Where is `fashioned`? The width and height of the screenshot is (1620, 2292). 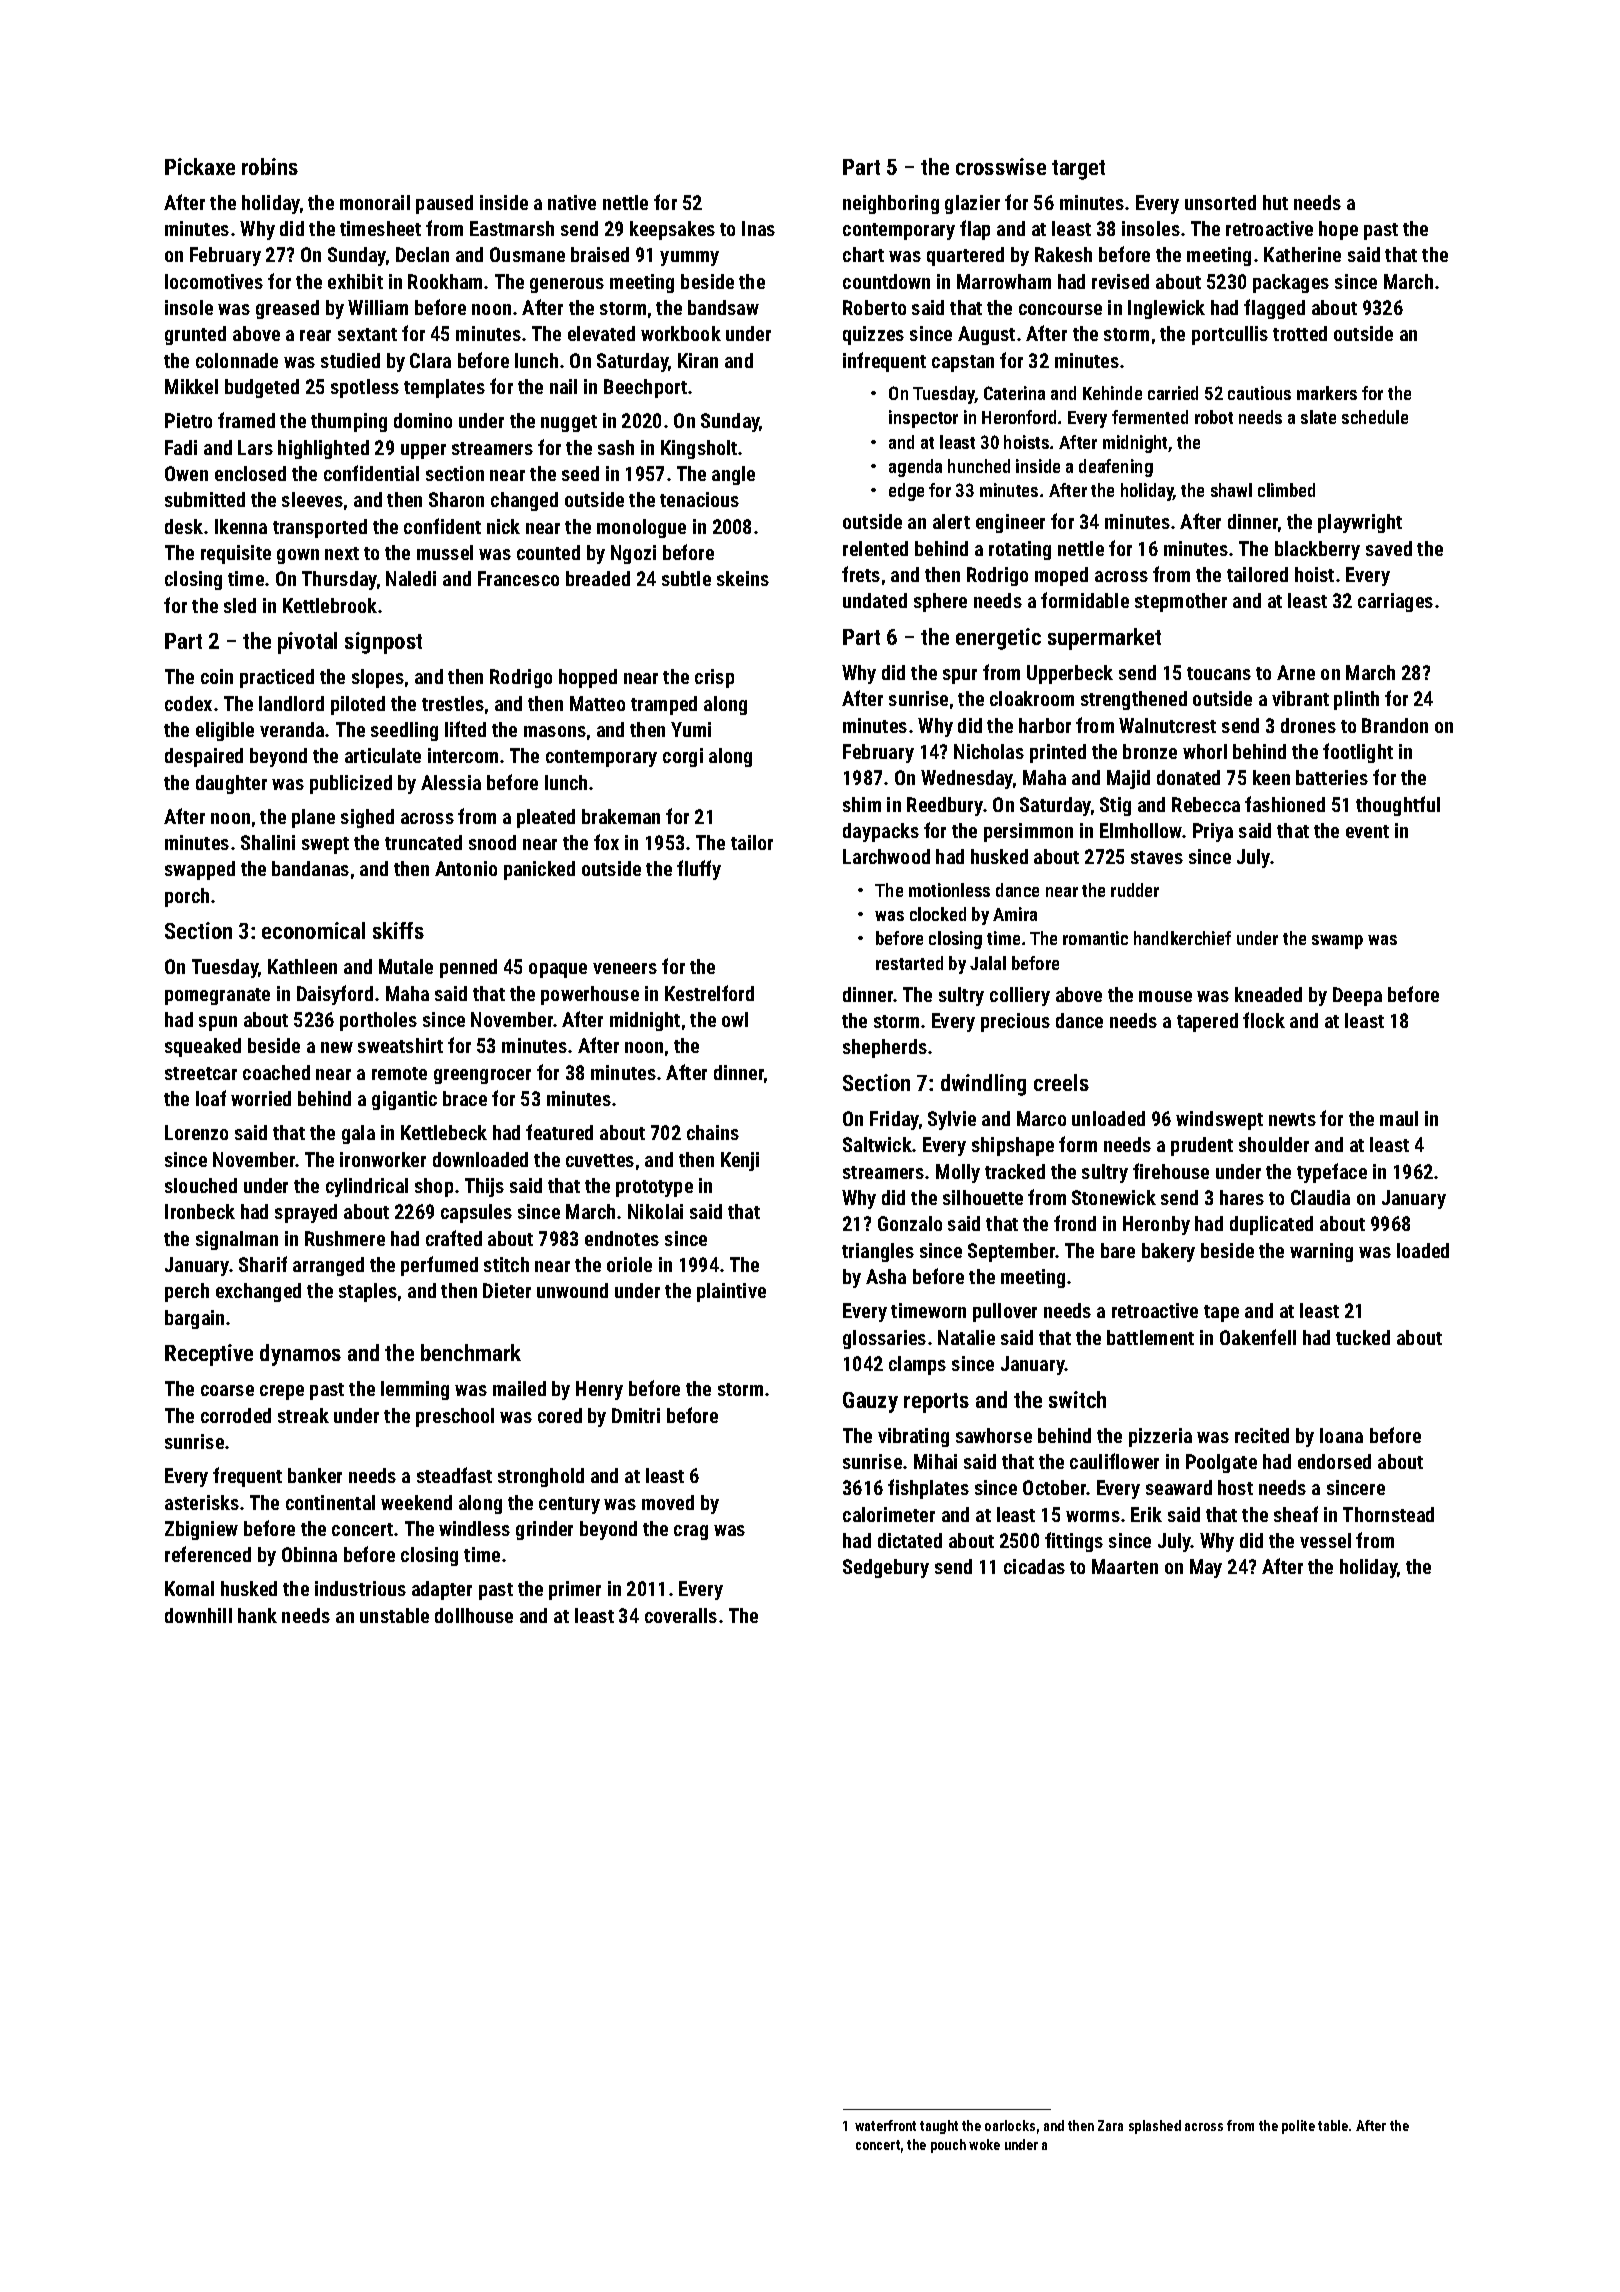 fashioned is located at coordinates (1285, 804).
